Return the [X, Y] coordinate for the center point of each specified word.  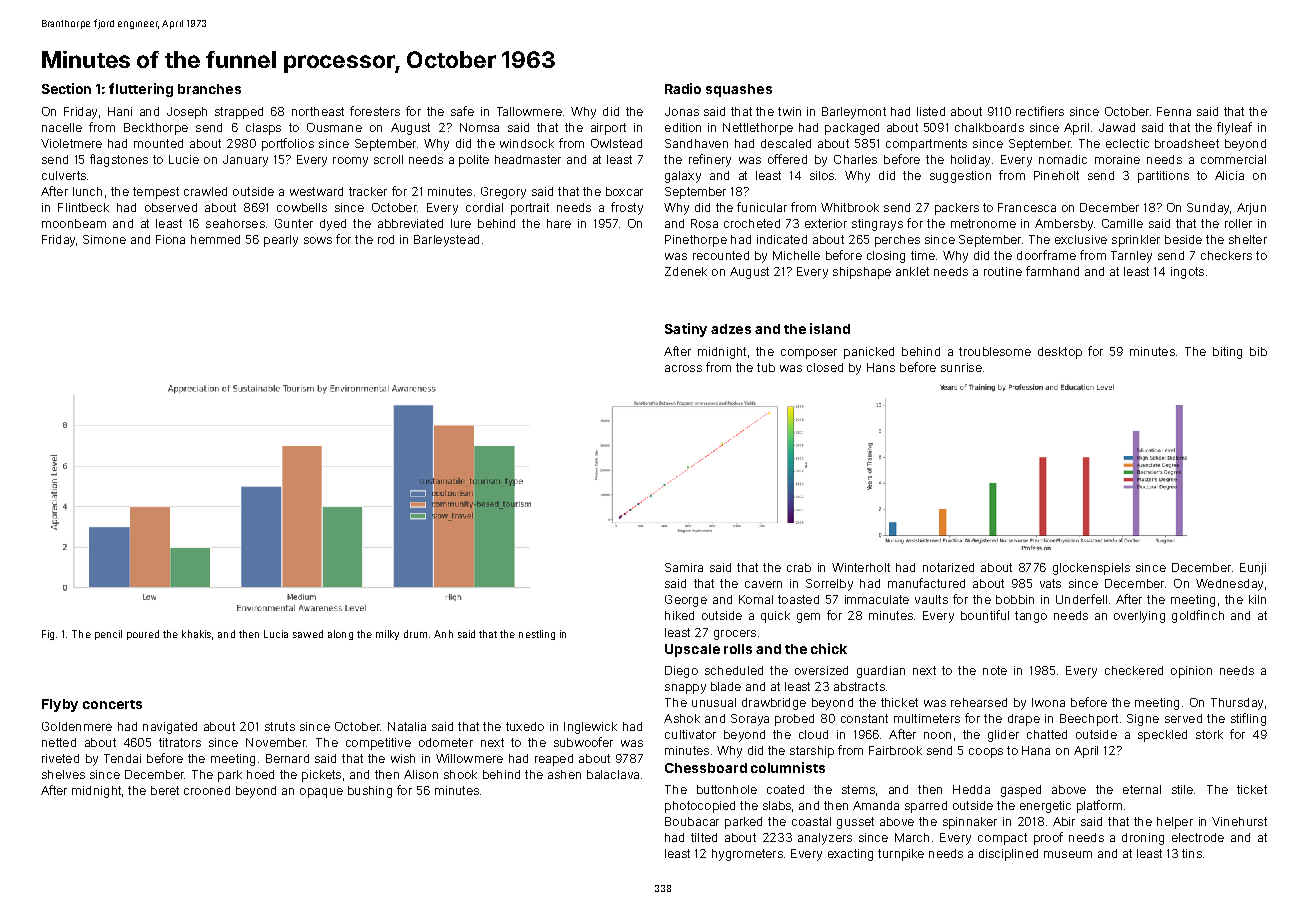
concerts [112, 704]
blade [726, 686]
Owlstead [616, 143]
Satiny [686, 330]
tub [766, 367]
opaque [321, 793]
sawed [308, 634]
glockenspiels [1091, 569]
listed [931, 111]
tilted [704, 837]
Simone [104, 239]
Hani [120, 111]
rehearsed [979, 702]
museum [1068, 854]
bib [1258, 351]
